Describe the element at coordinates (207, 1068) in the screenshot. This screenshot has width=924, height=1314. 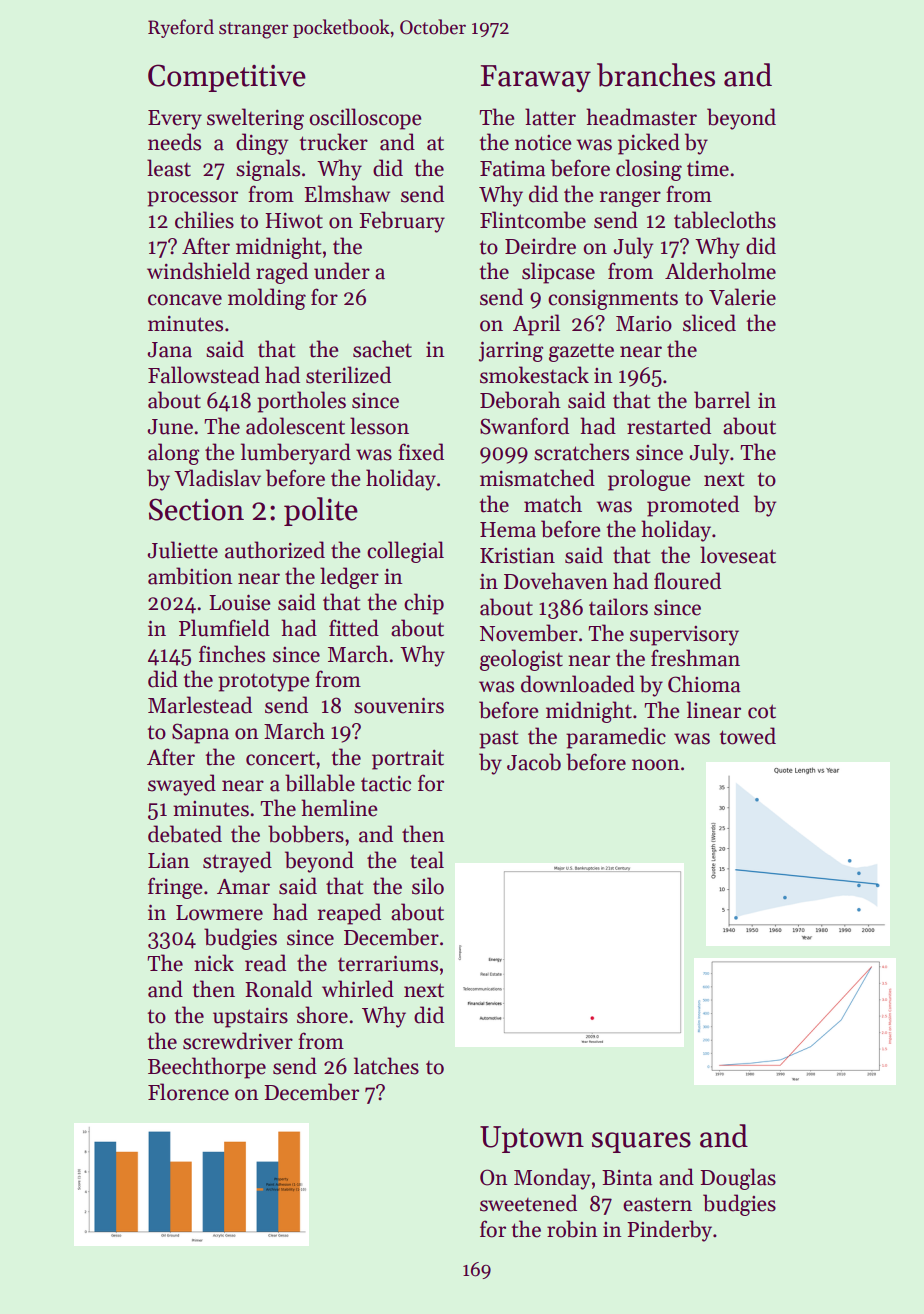
I see `Beechthorpe` at that location.
